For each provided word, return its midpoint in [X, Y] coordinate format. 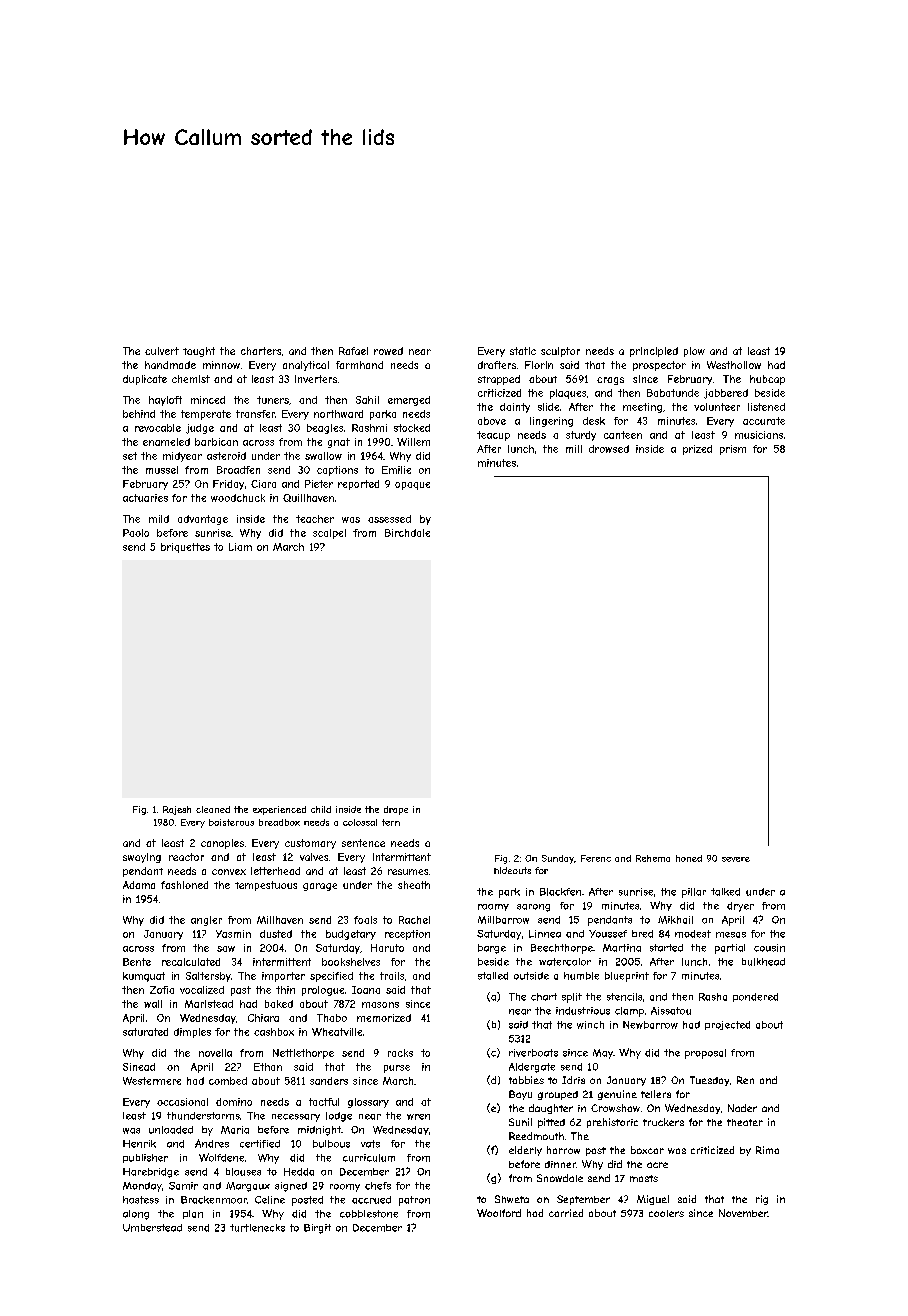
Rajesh [177, 810]
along [136, 1215]
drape [396, 810]
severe [736, 859]
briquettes [185, 548]
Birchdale [407, 533]
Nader [742, 1108]
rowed [388, 351]
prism [733, 450]
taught [199, 352]
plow [694, 352]
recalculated [191, 962]
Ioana [366, 990]
